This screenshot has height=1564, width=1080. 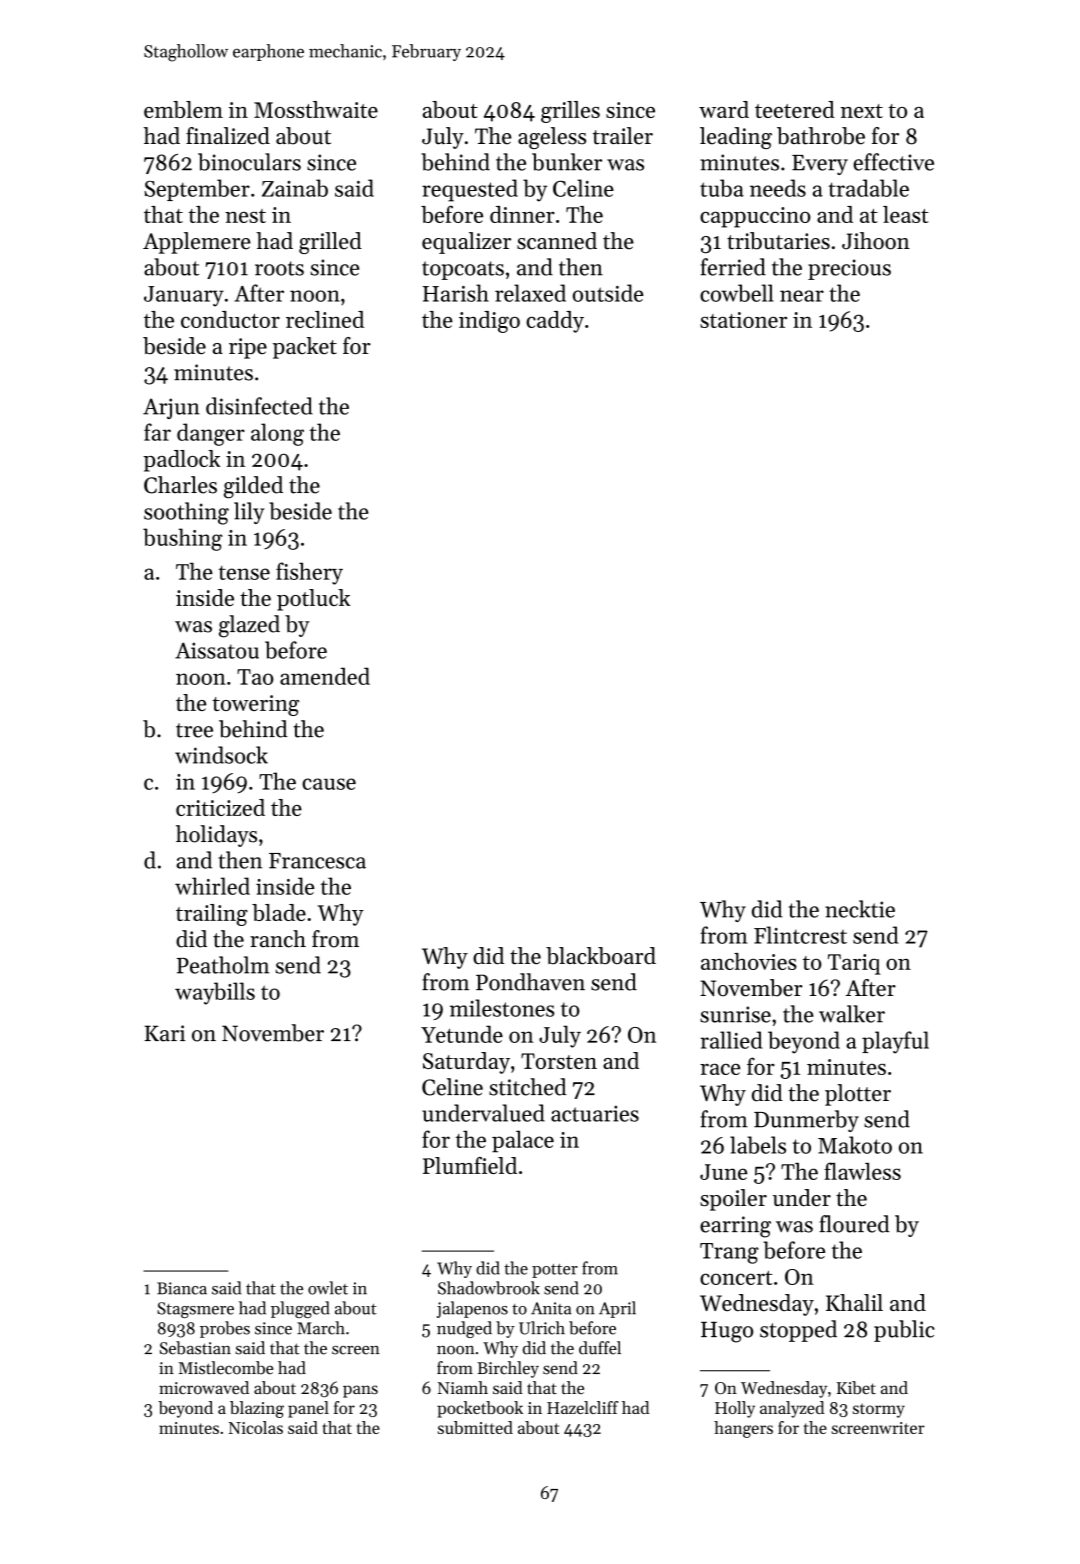 I want to click on necktie, so click(x=860, y=909).
